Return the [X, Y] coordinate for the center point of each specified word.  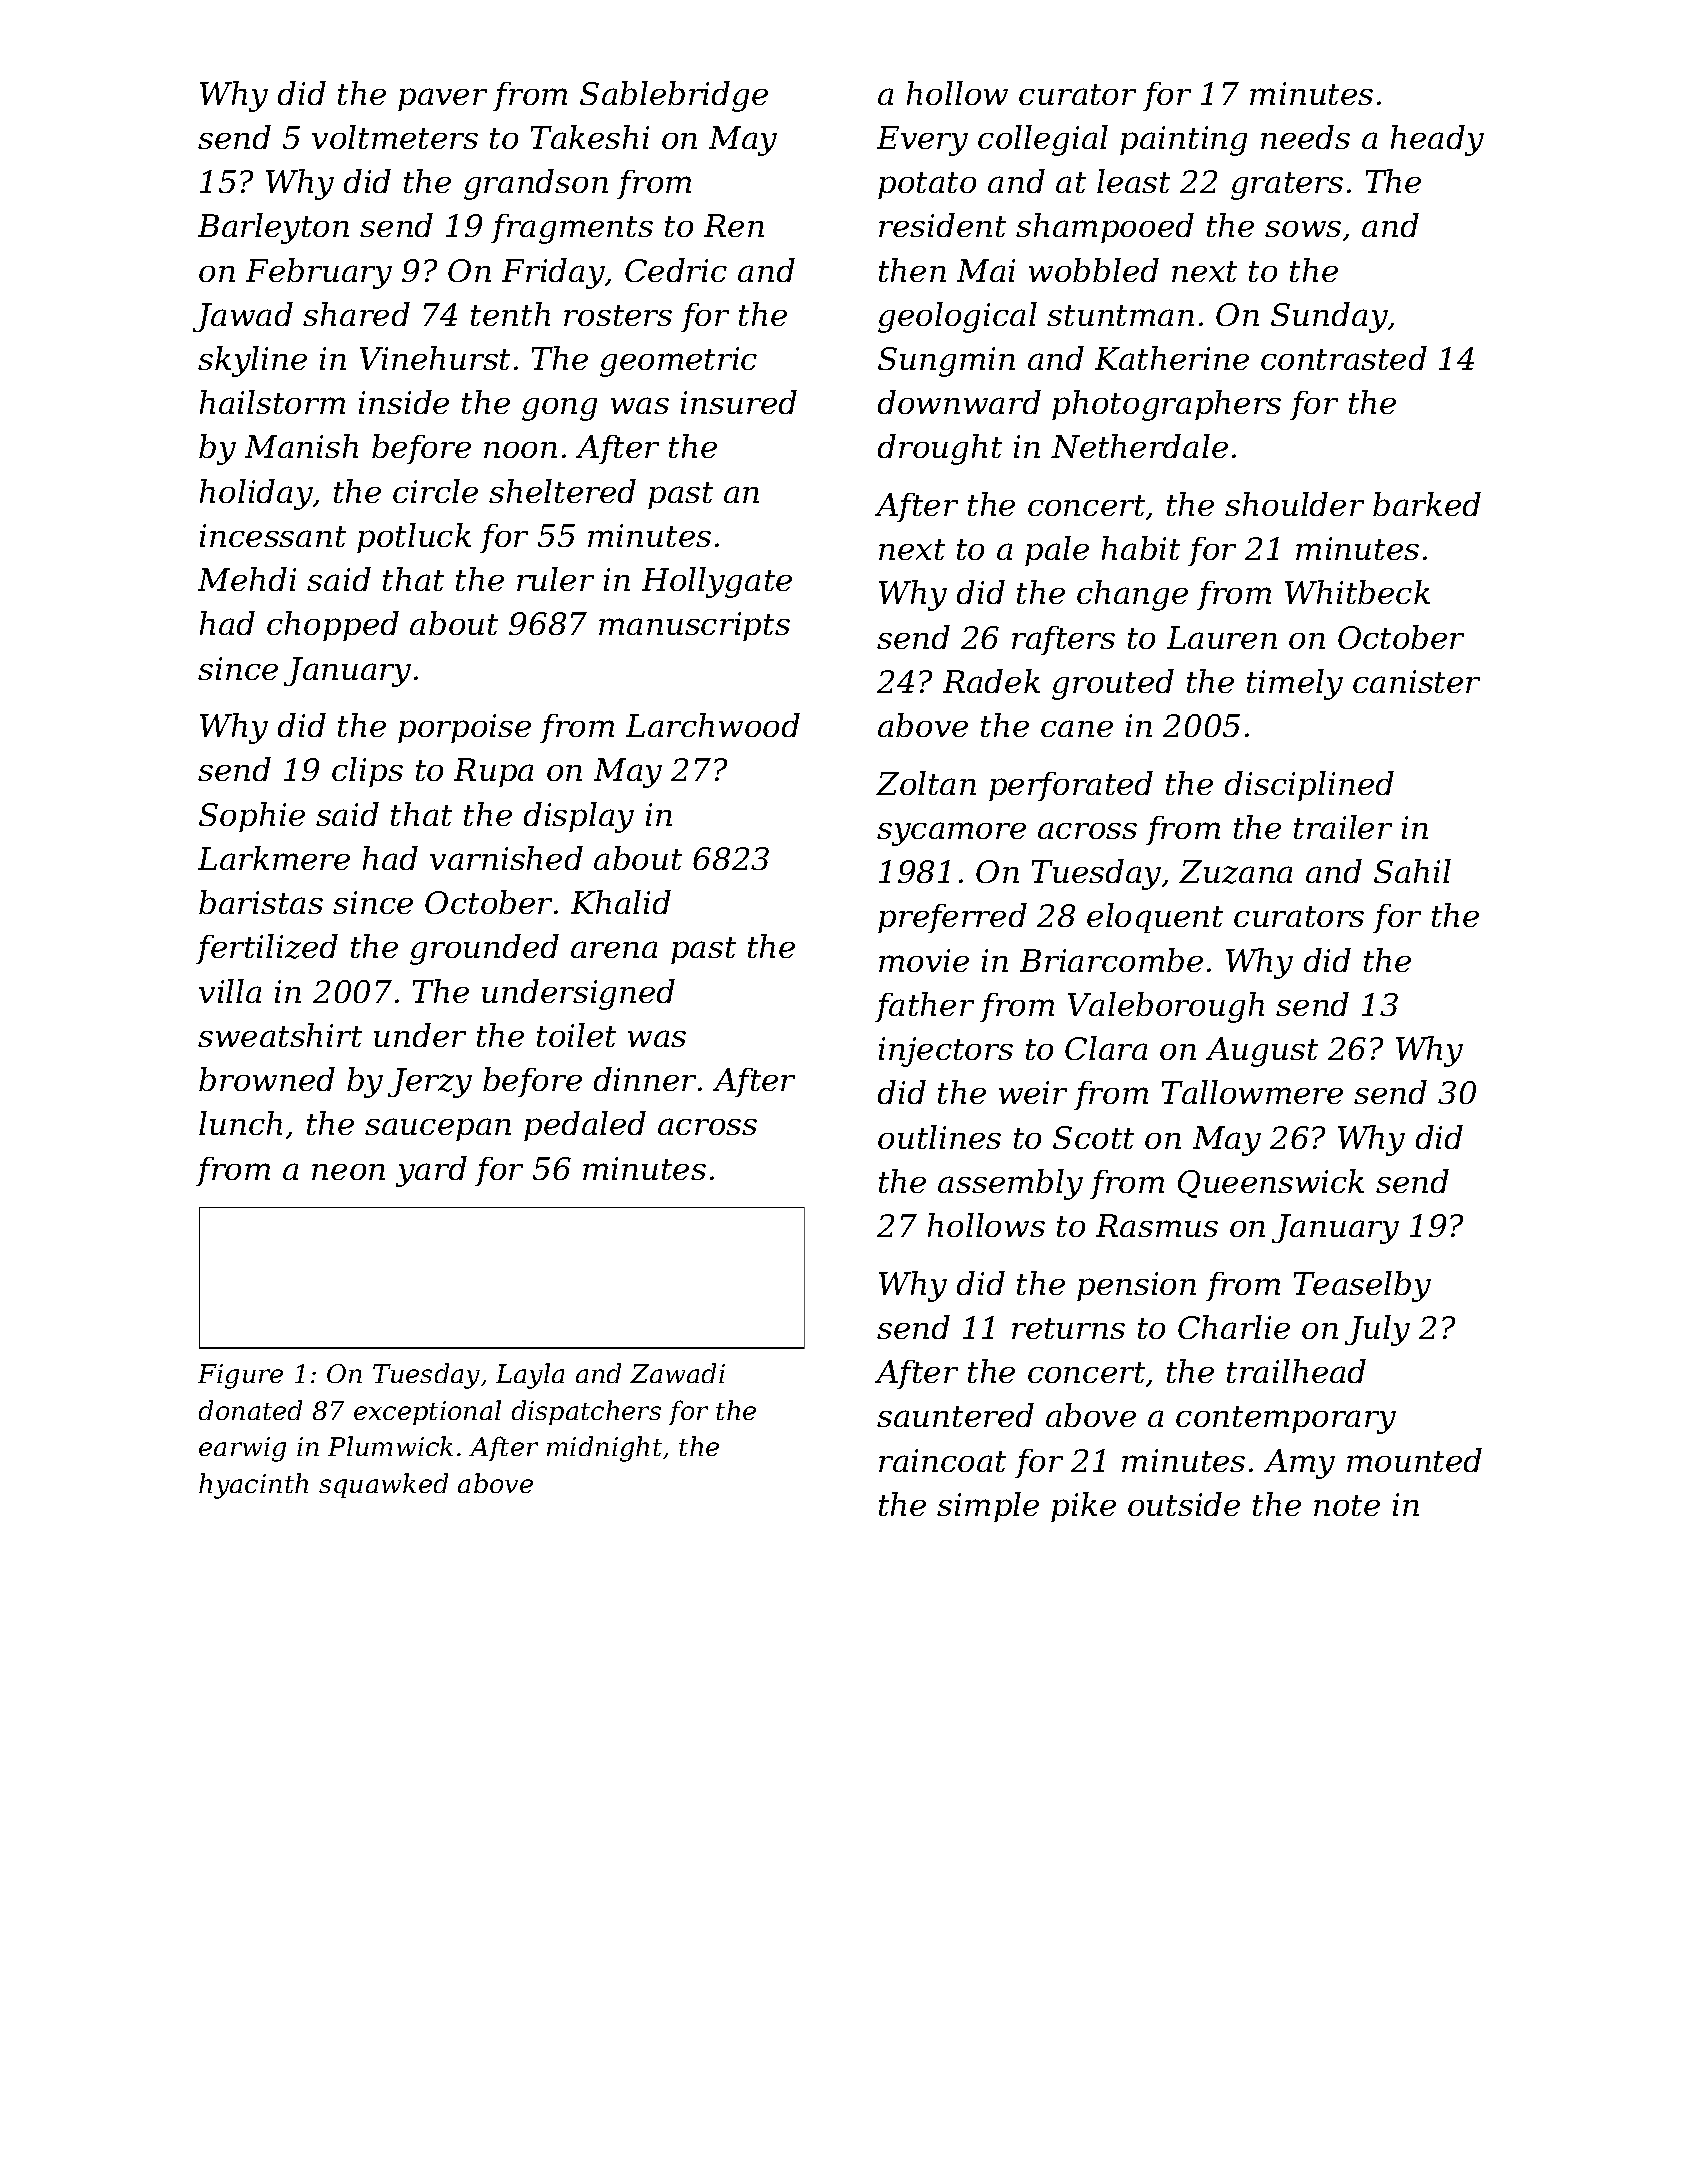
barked [1427, 504]
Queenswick [1271, 1183]
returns [1068, 1328]
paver [442, 99]
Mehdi [247, 579]
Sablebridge [674, 96]
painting [1183, 141]
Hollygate [717, 582]
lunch [240, 1123]
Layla [530, 1376]
